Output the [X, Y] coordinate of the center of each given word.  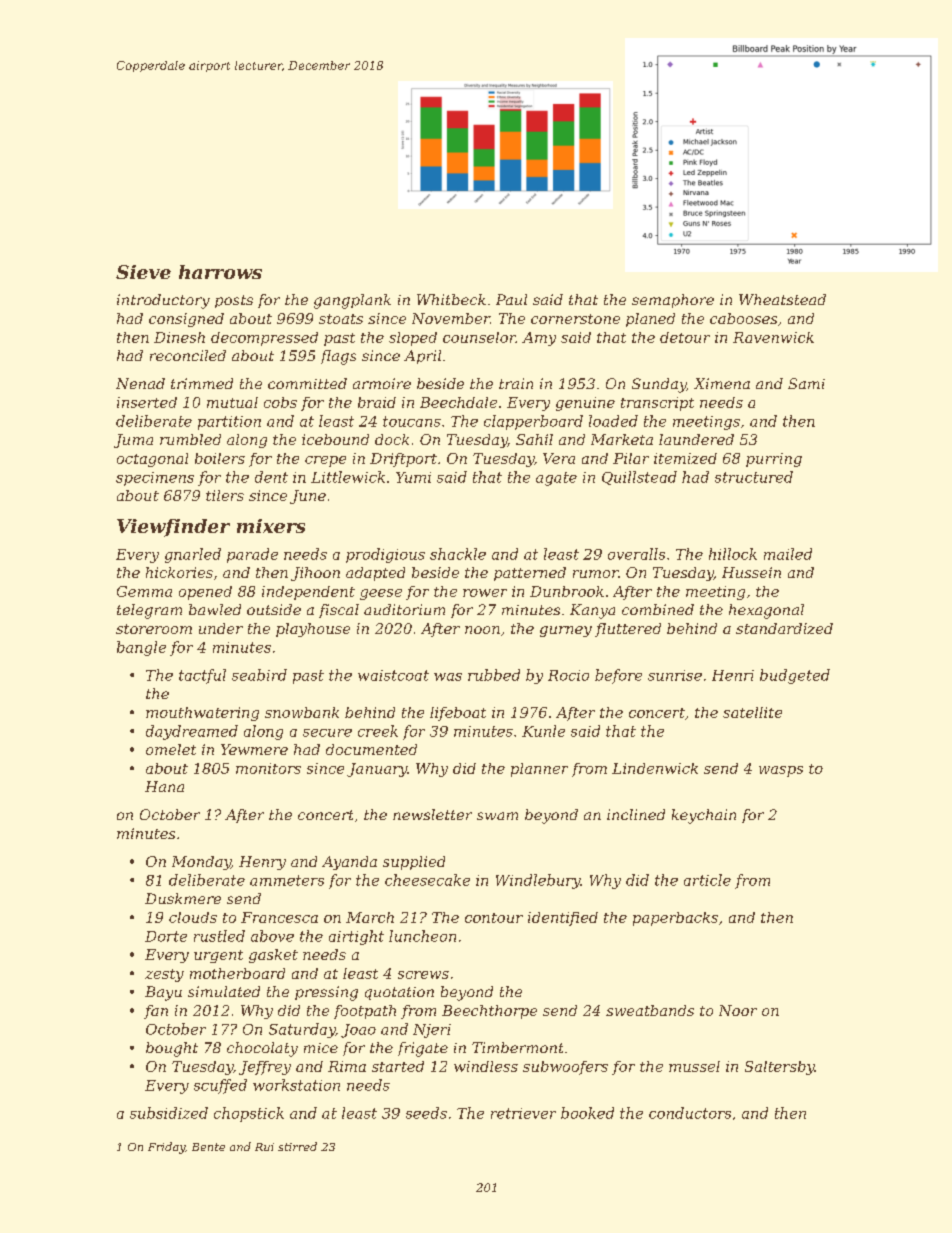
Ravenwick [773, 337]
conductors [690, 1113]
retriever [523, 1113]
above [272, 936]
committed [307, 383]
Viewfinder [173, 528]
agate [556, 479]
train [516, 383]
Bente [208, 1147]
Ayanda [349, 863]
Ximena [722, 383]
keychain [704, 816]
